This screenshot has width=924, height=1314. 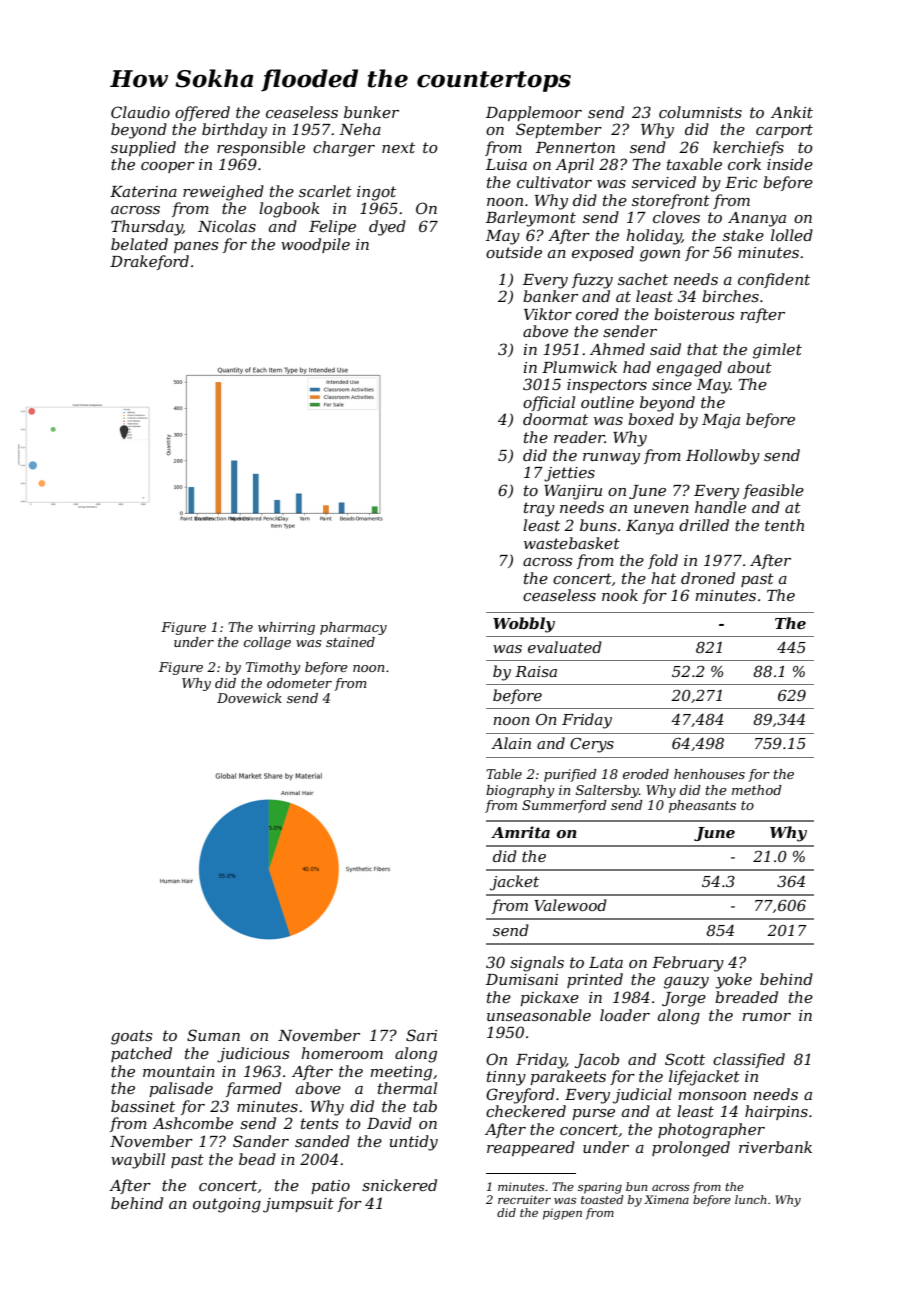 What do you see at coordinates (350, 642) in the screenshot?
I see `stained` at bounding box center [350, 642].
